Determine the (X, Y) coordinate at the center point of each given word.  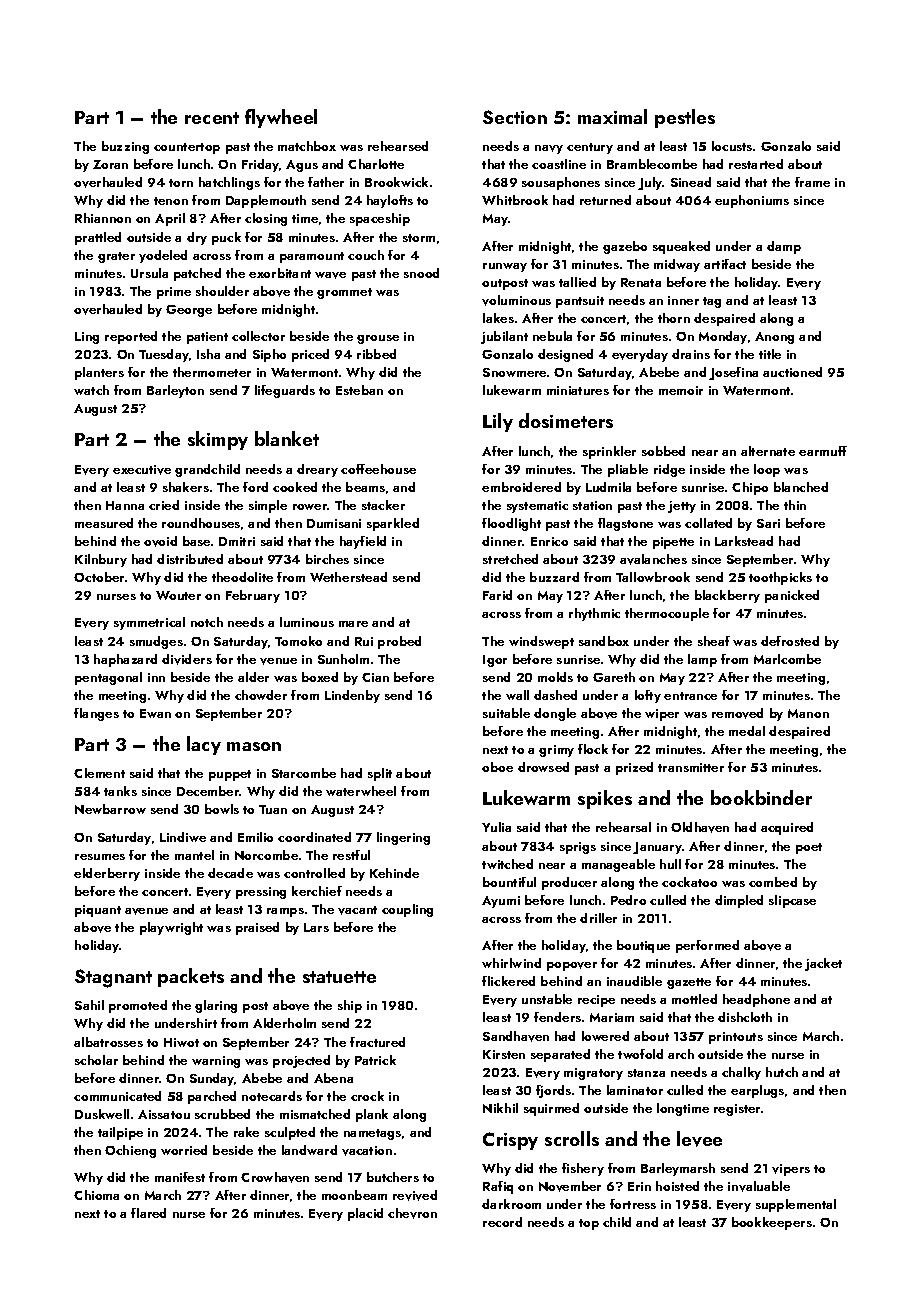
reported (131, 337)
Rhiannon (103, 218)
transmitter (691, 767)
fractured (377, 1042)
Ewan (155, 713)
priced (310, 355)
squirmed (551, 1109)
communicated (117, 1096)
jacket (823, 964)
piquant (98, 911)
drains (691, 354)
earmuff (823, 451)
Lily (498, 422)
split (380, 774)
